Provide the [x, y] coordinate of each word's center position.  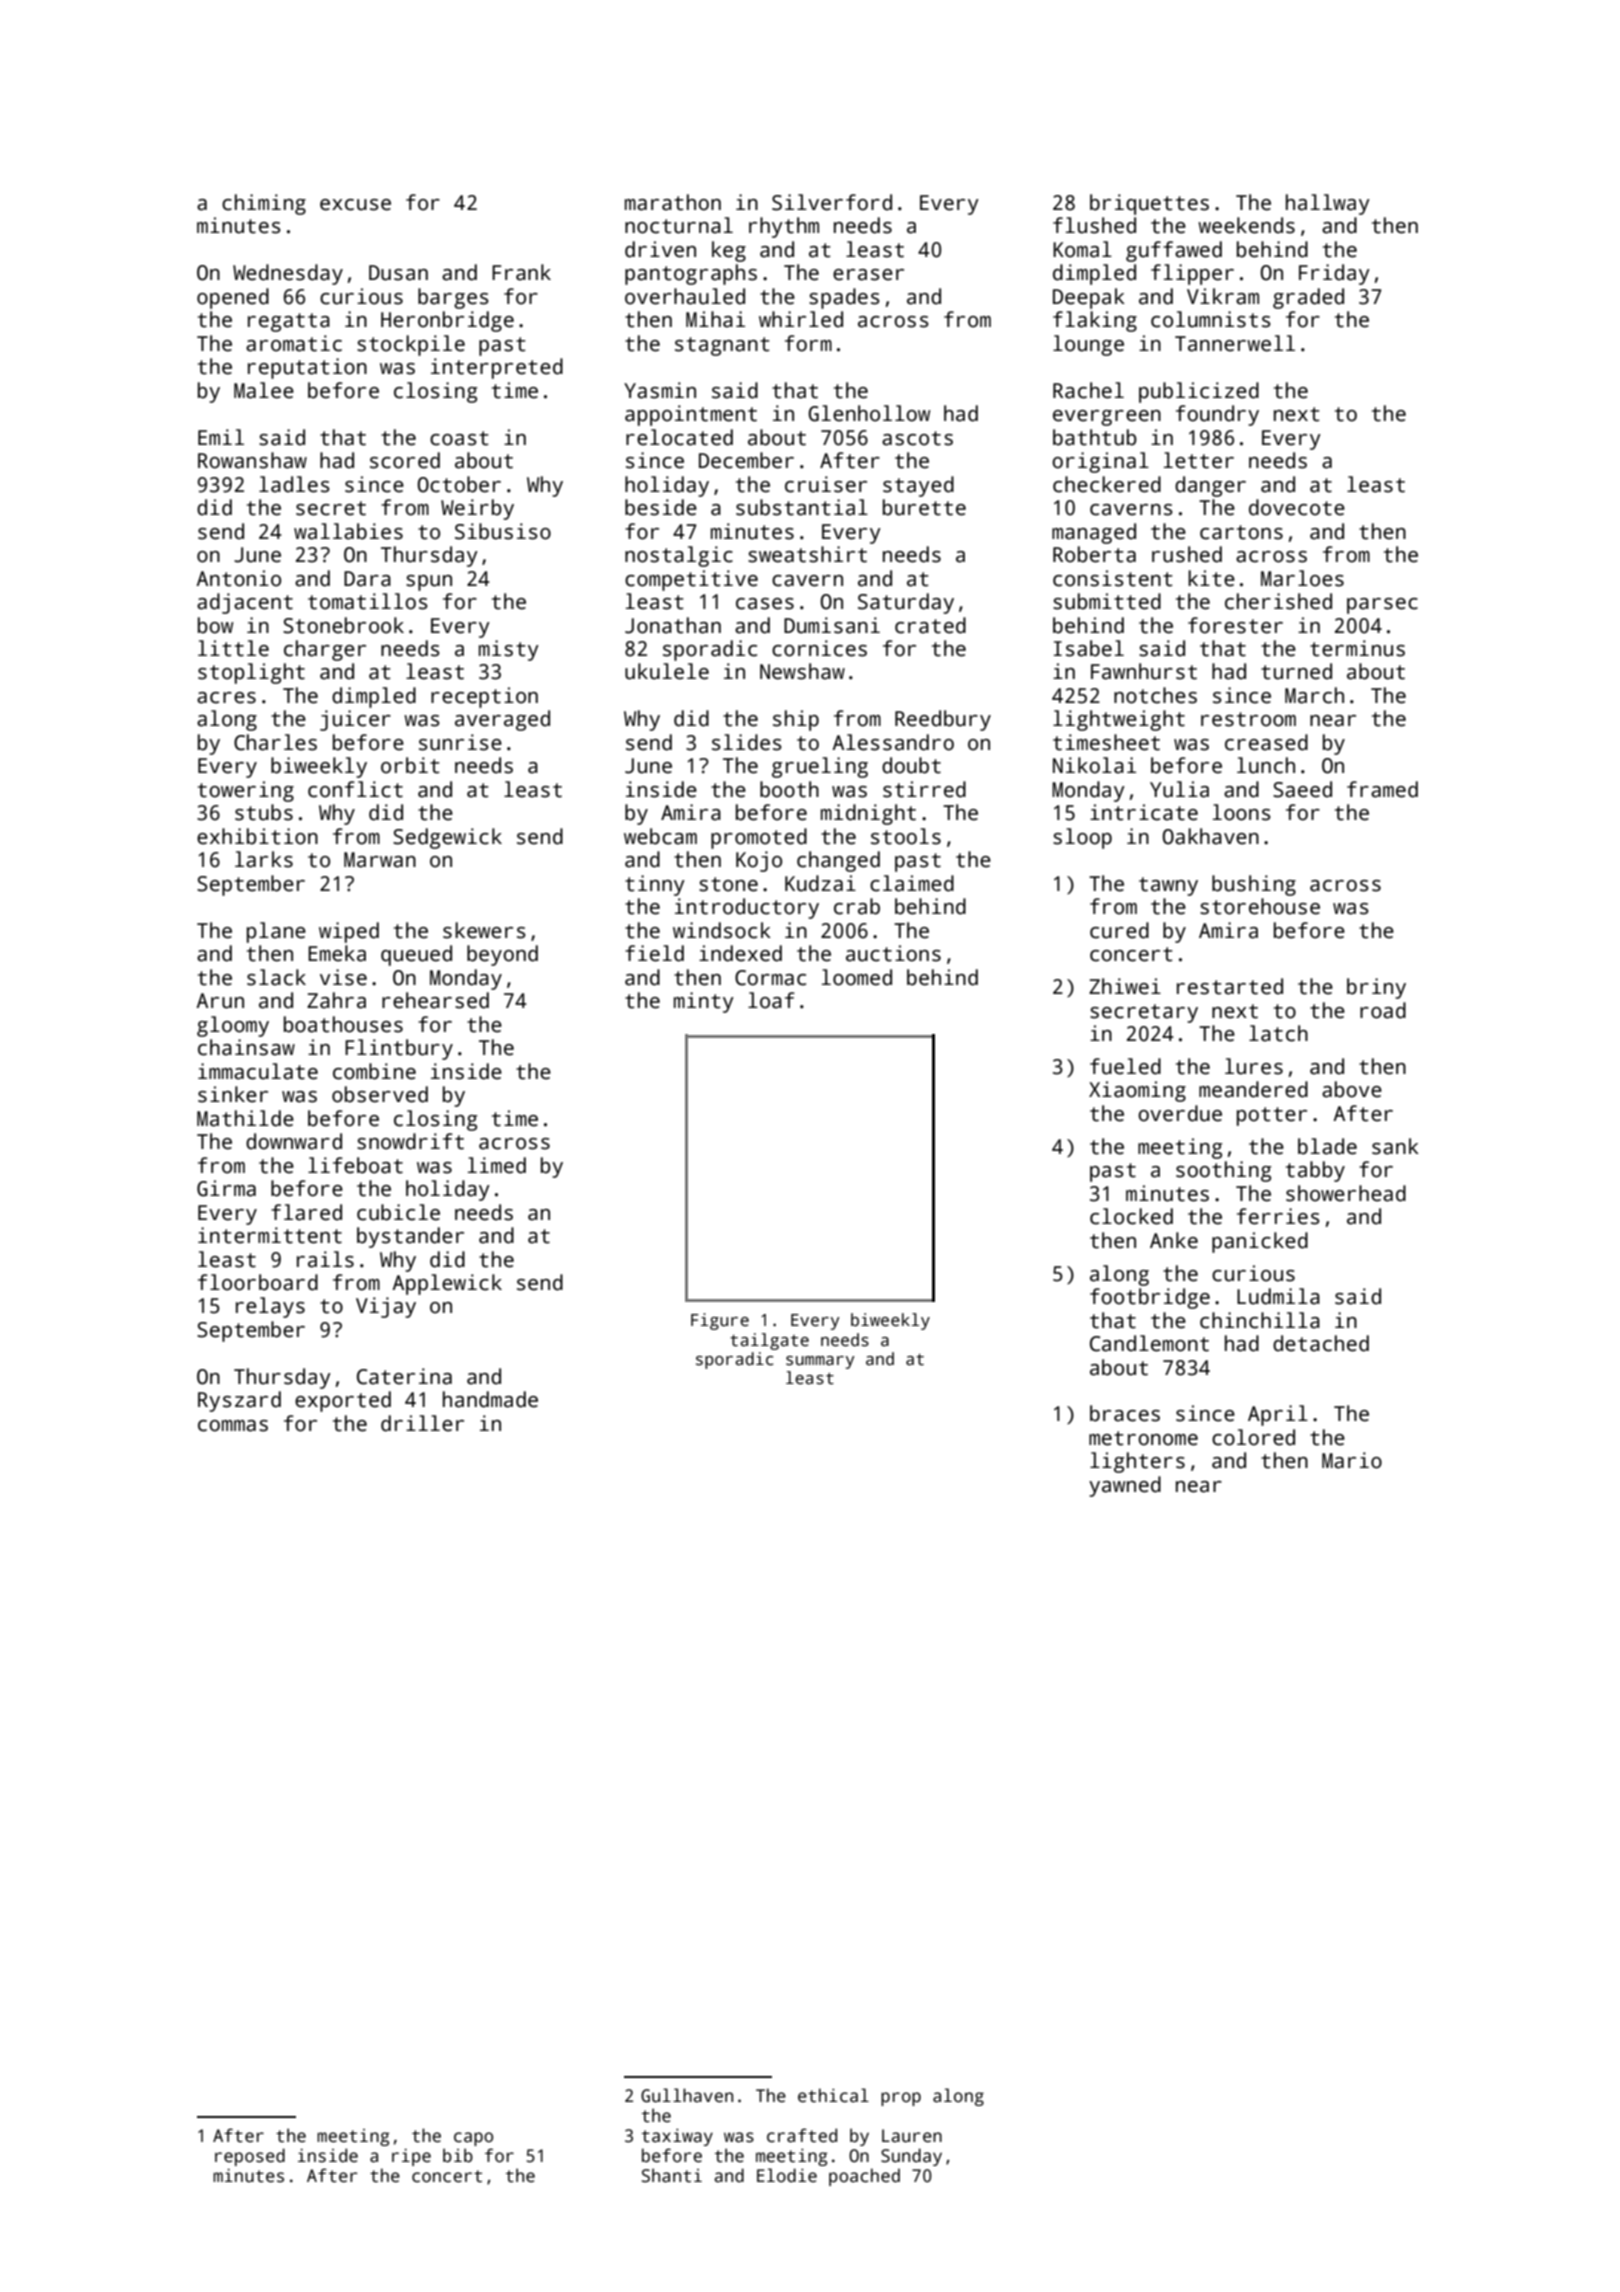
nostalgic [679, 556]
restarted [1230, 986]
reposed [250, 2157]
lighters [1137, 1462]
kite [1211, 578]
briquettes [1149, 204]
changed [838, 861]
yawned [1125, 1486]
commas [233, 1426]
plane [276, 932]
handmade [490, 1399]
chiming [264, 204]
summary [820, 1362]
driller [422, 1423]
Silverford [832, 202]
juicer [355, 720]
